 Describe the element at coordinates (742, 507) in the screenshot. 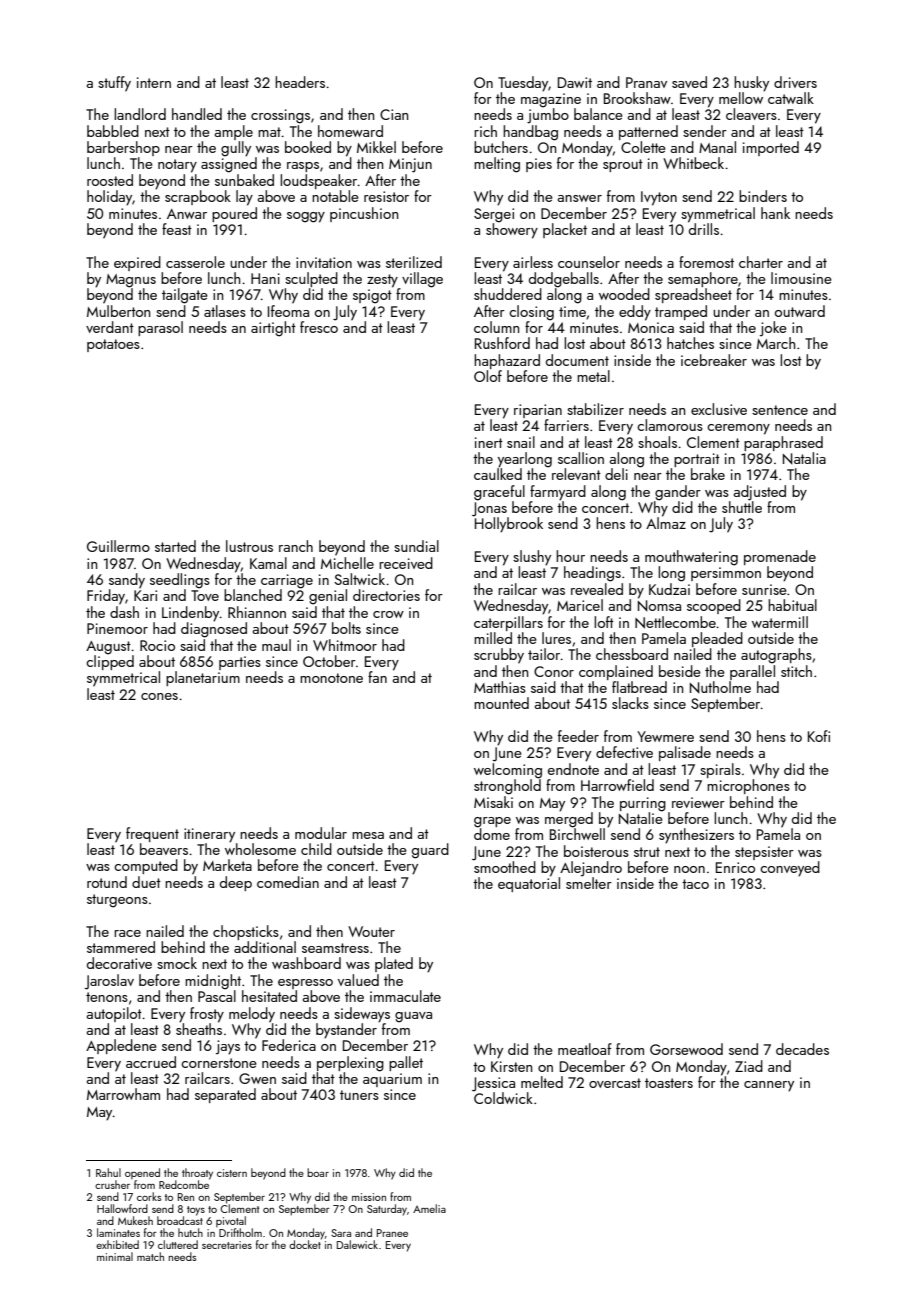

I see `shuttle` at that location.
